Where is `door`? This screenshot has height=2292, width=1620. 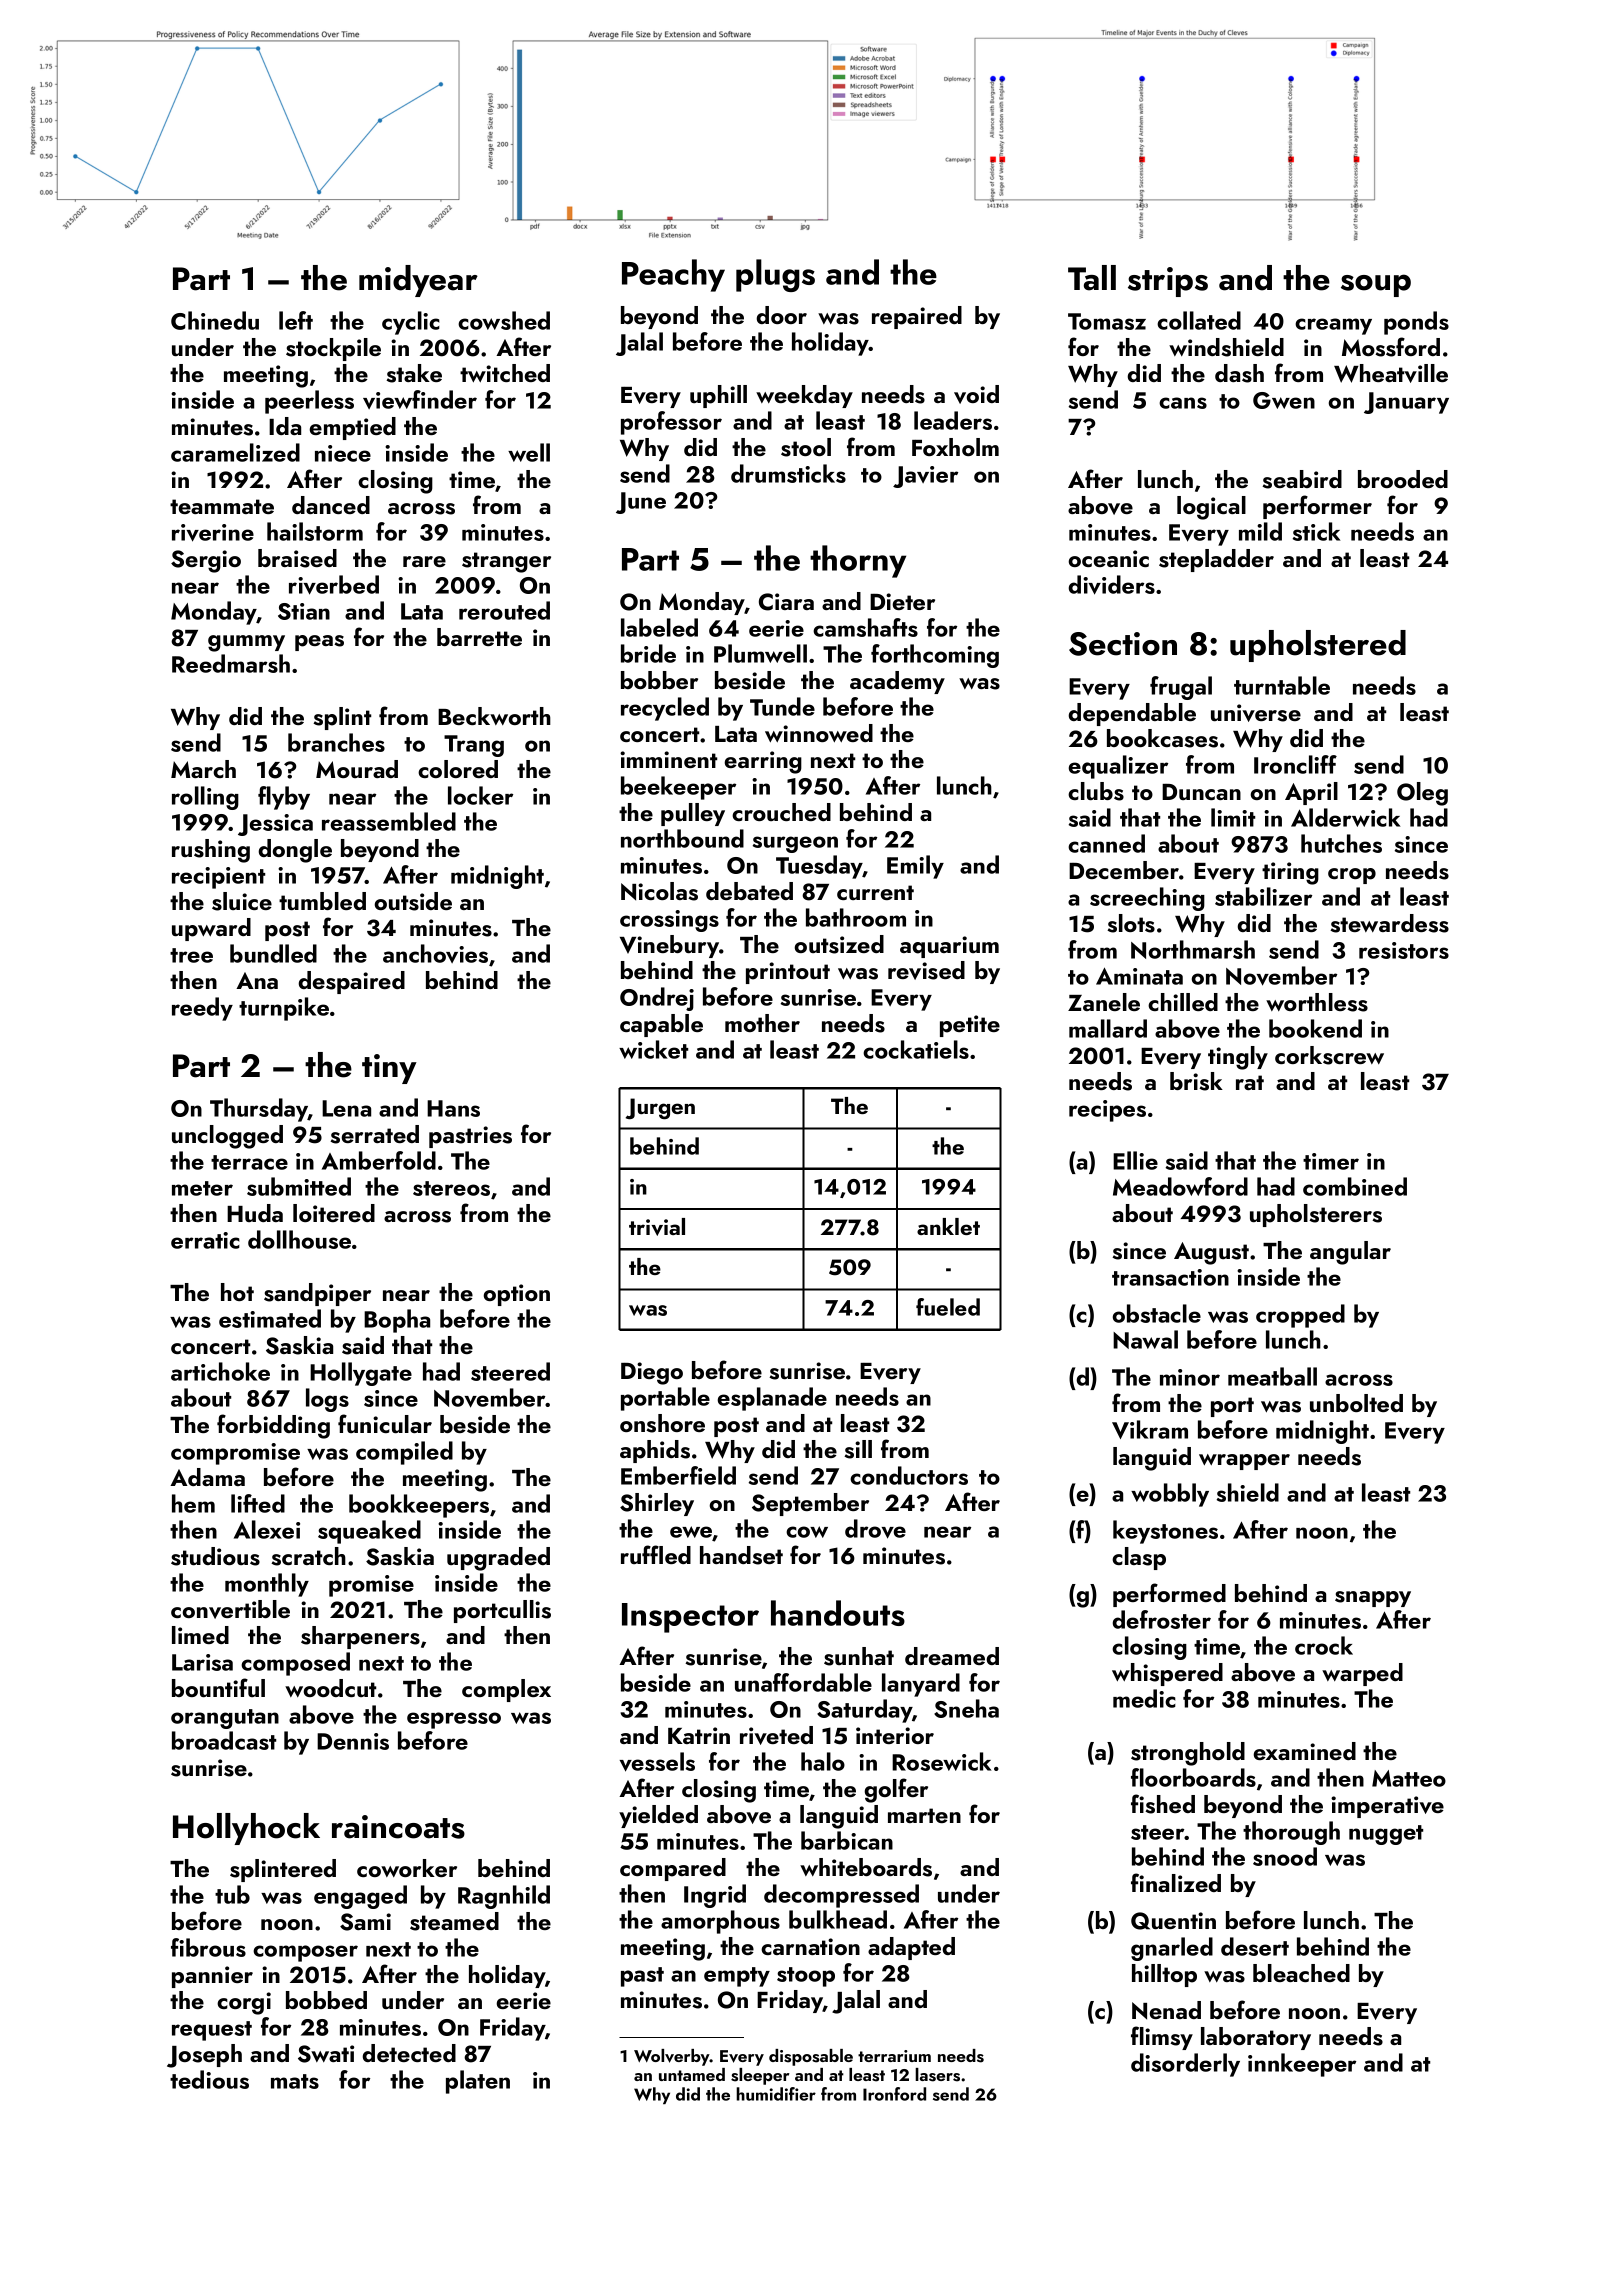 door is located at coordinates (781, 315).
